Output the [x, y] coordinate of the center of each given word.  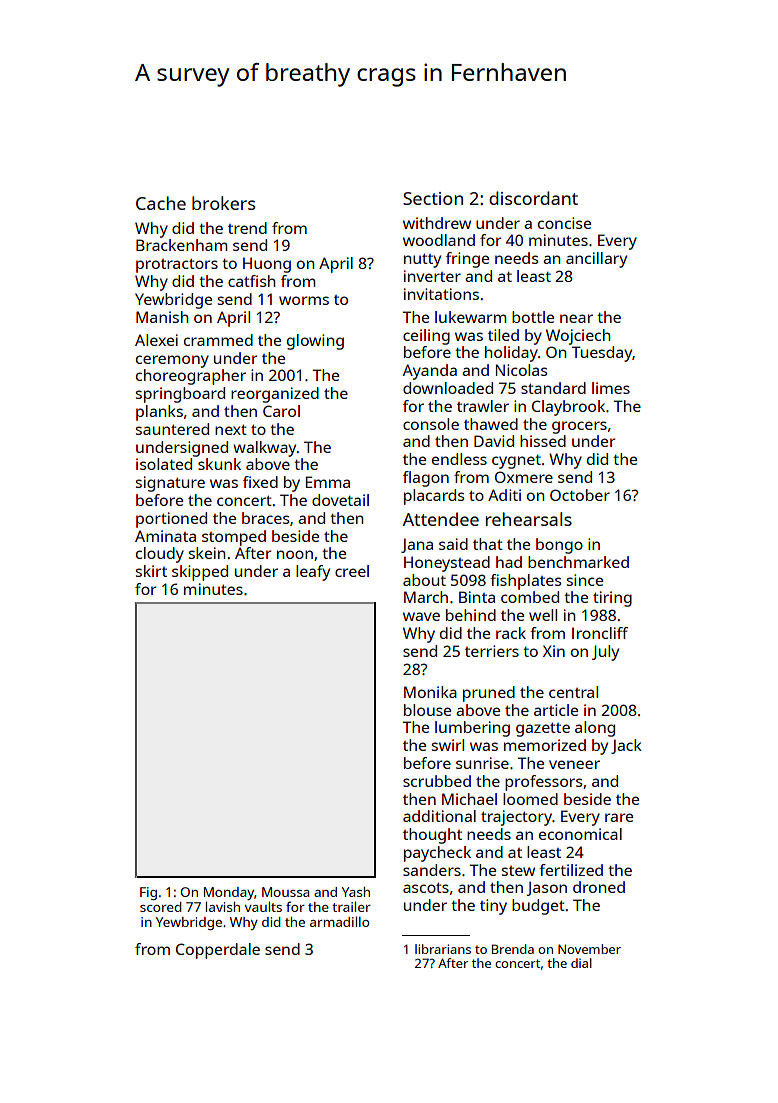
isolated [164, 464]
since [585, 580]
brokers [223, 203]
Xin [554, 651]
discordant [533, 198]
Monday [229, 893]
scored [161, 907]
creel [352, 571]
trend [247, 228]
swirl [448, 745]
